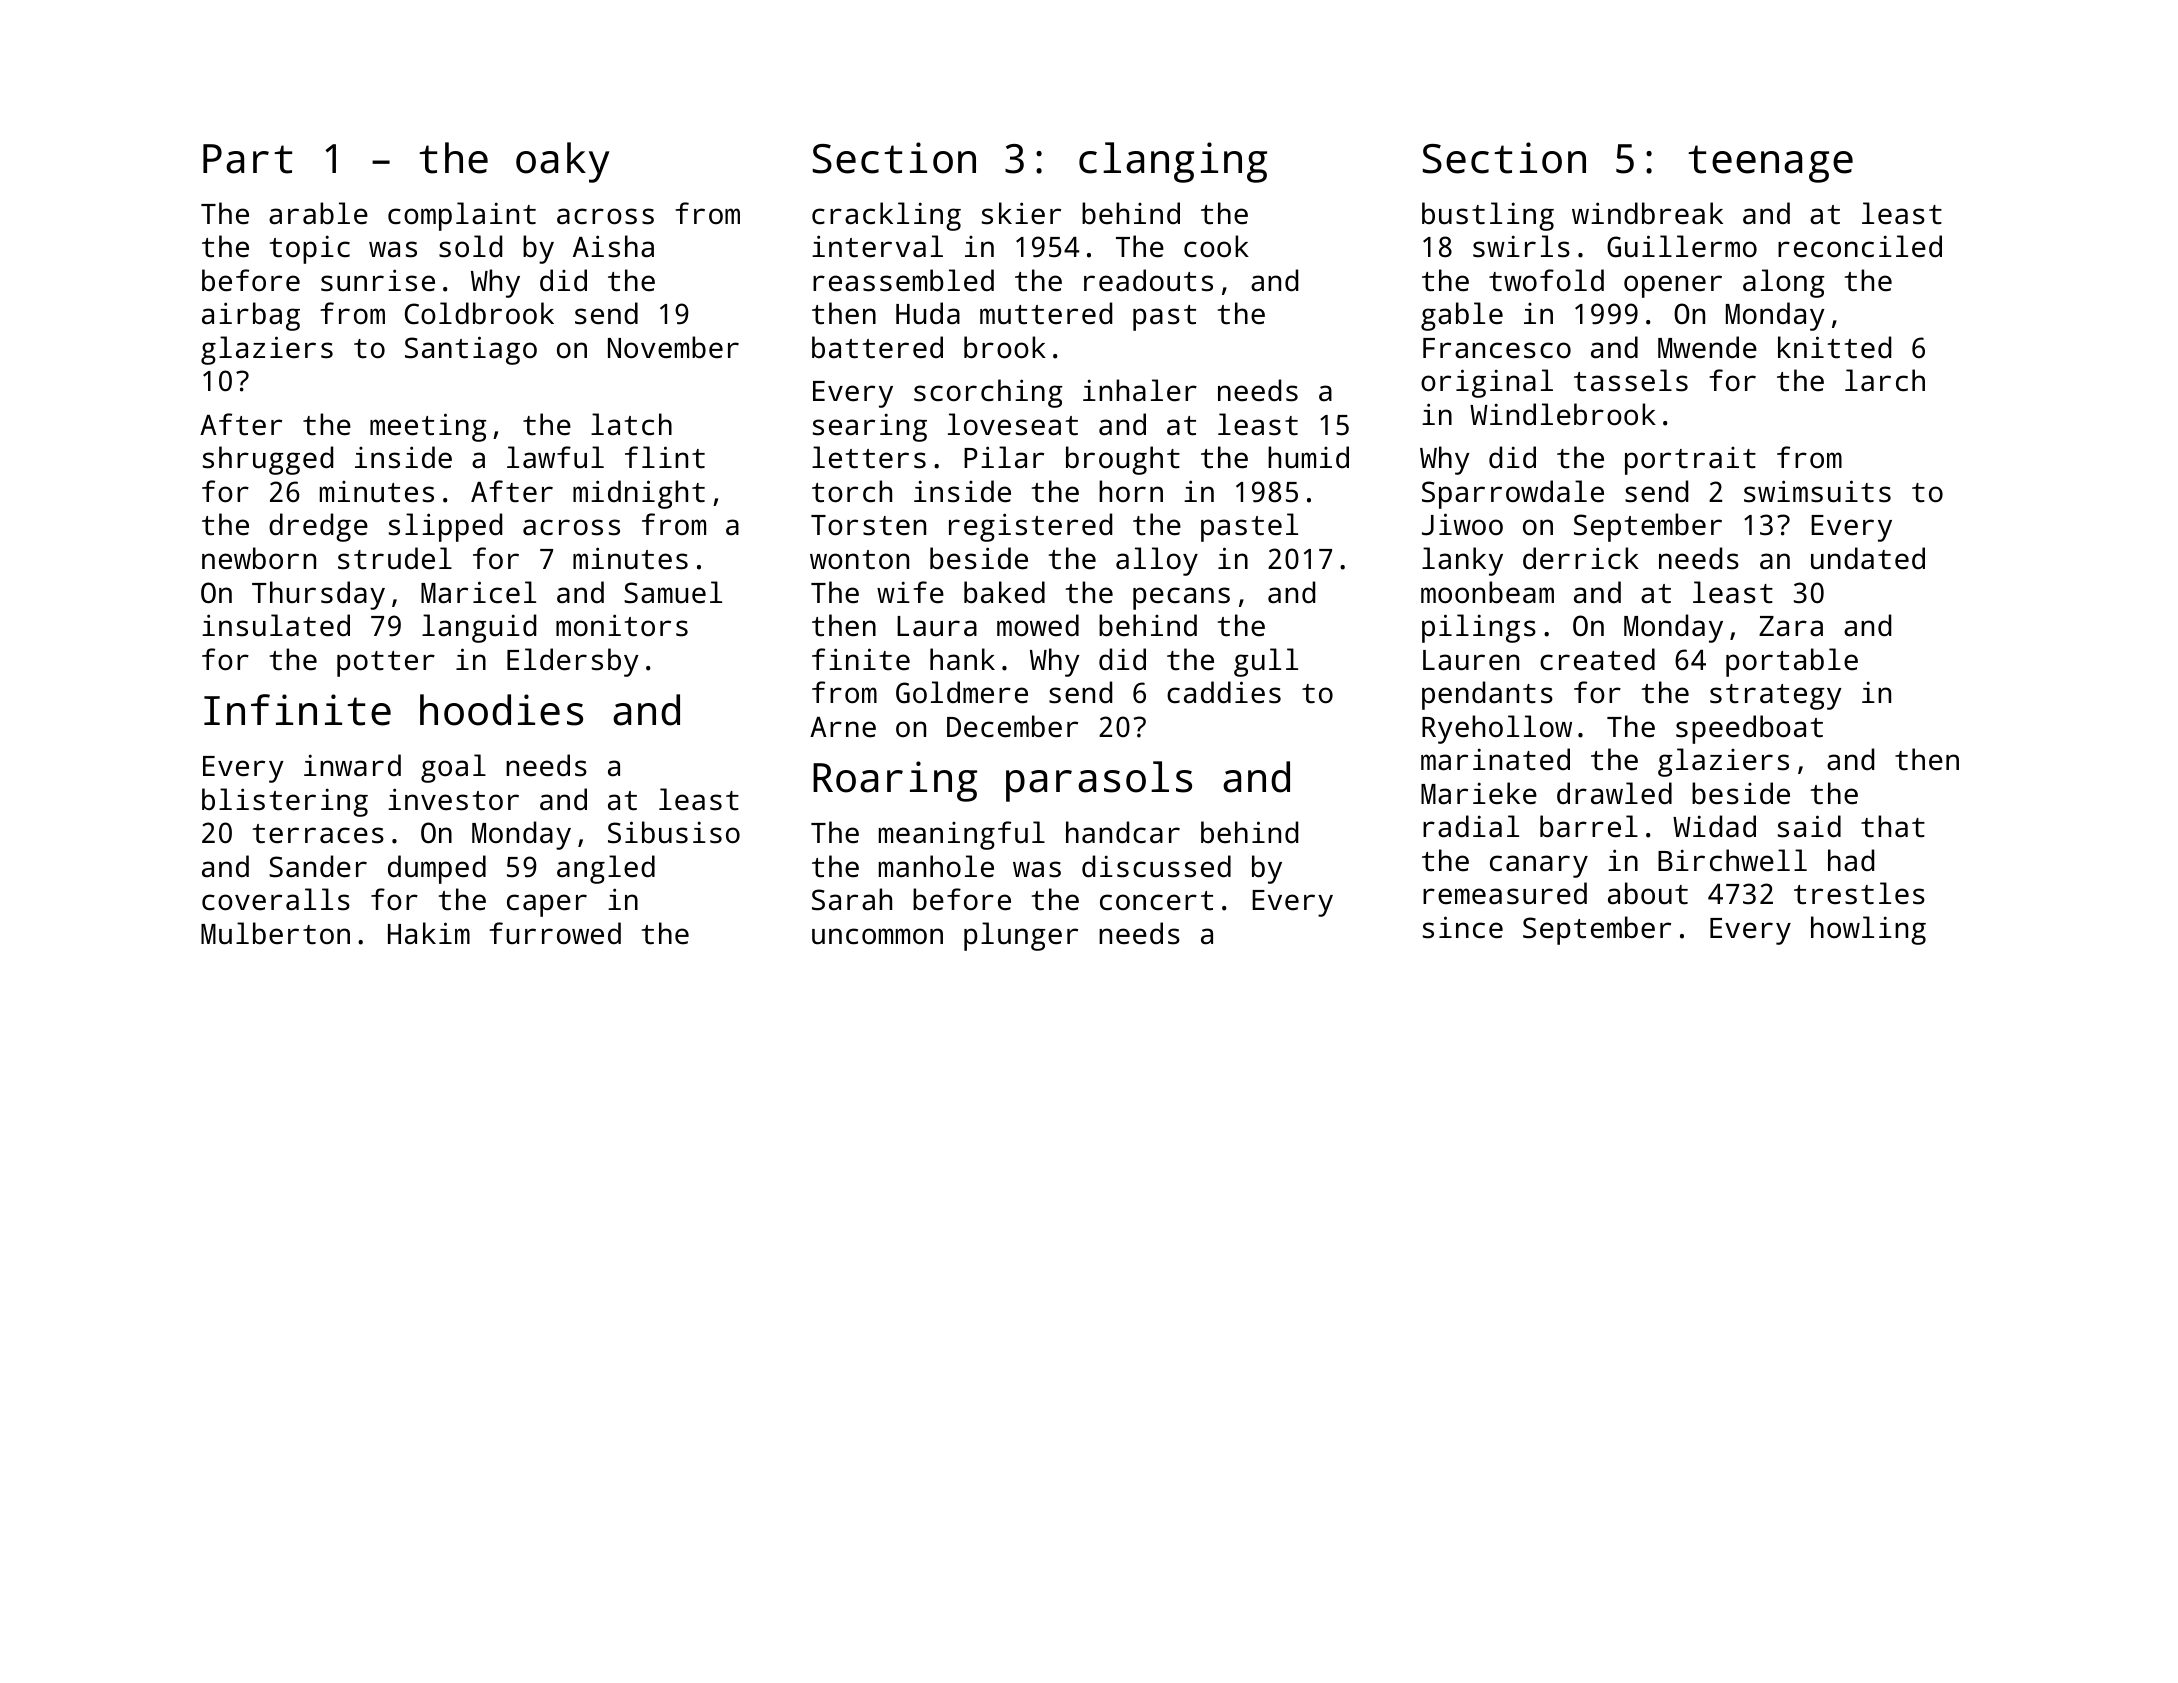  Describe the element at coordinates (1030, 527) in the image. I see `registered` at that location.
